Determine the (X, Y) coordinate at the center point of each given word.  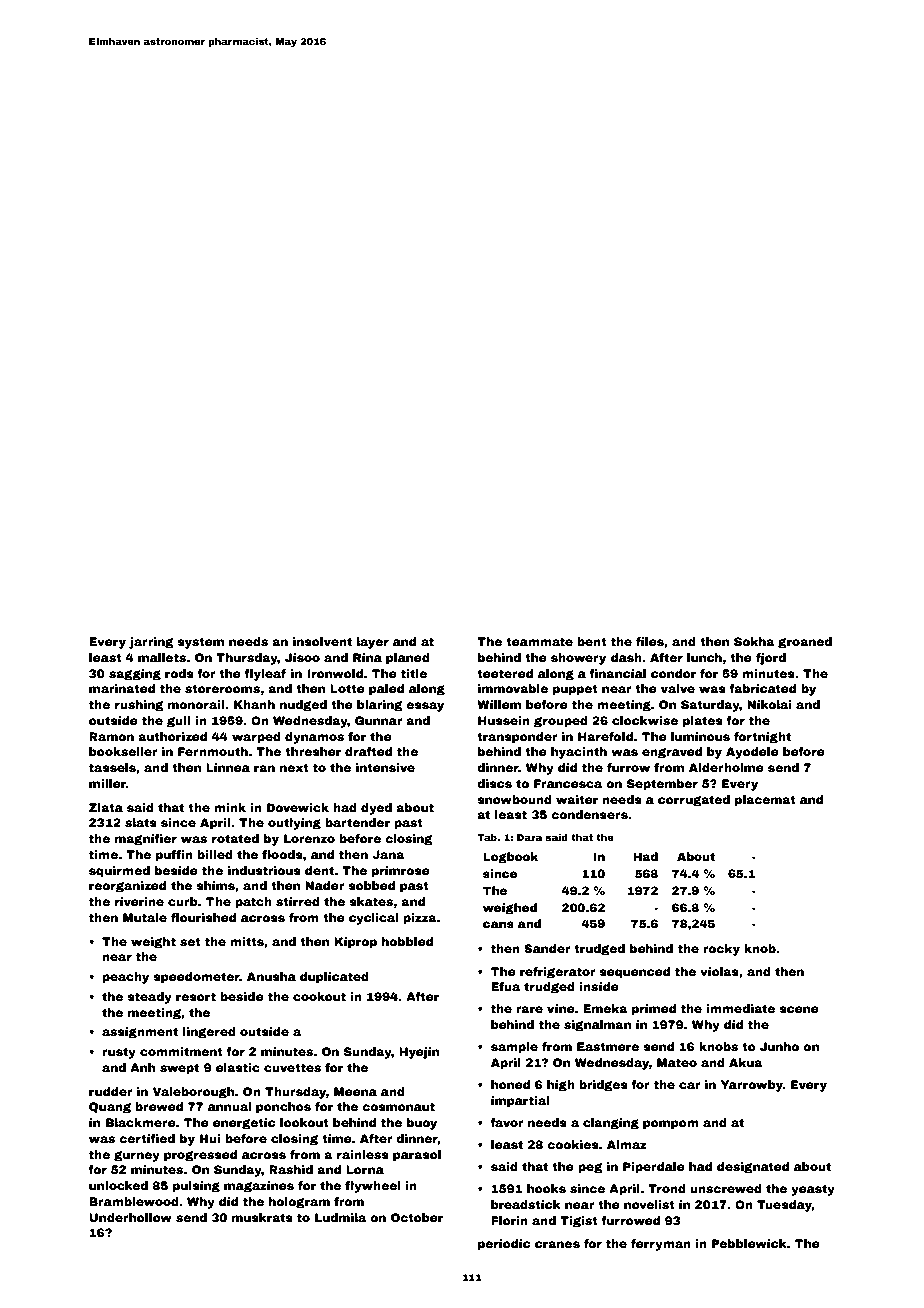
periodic (504, 1245)
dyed (376, 809)
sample (514, 1048)
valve (678, 688)
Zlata (106, 807)
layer (373, 643)
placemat (765, 801)
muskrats (262, 1217)
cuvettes (292, 1067)
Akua (746, 1062)
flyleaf (265, 675)
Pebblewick (749, 1243)
